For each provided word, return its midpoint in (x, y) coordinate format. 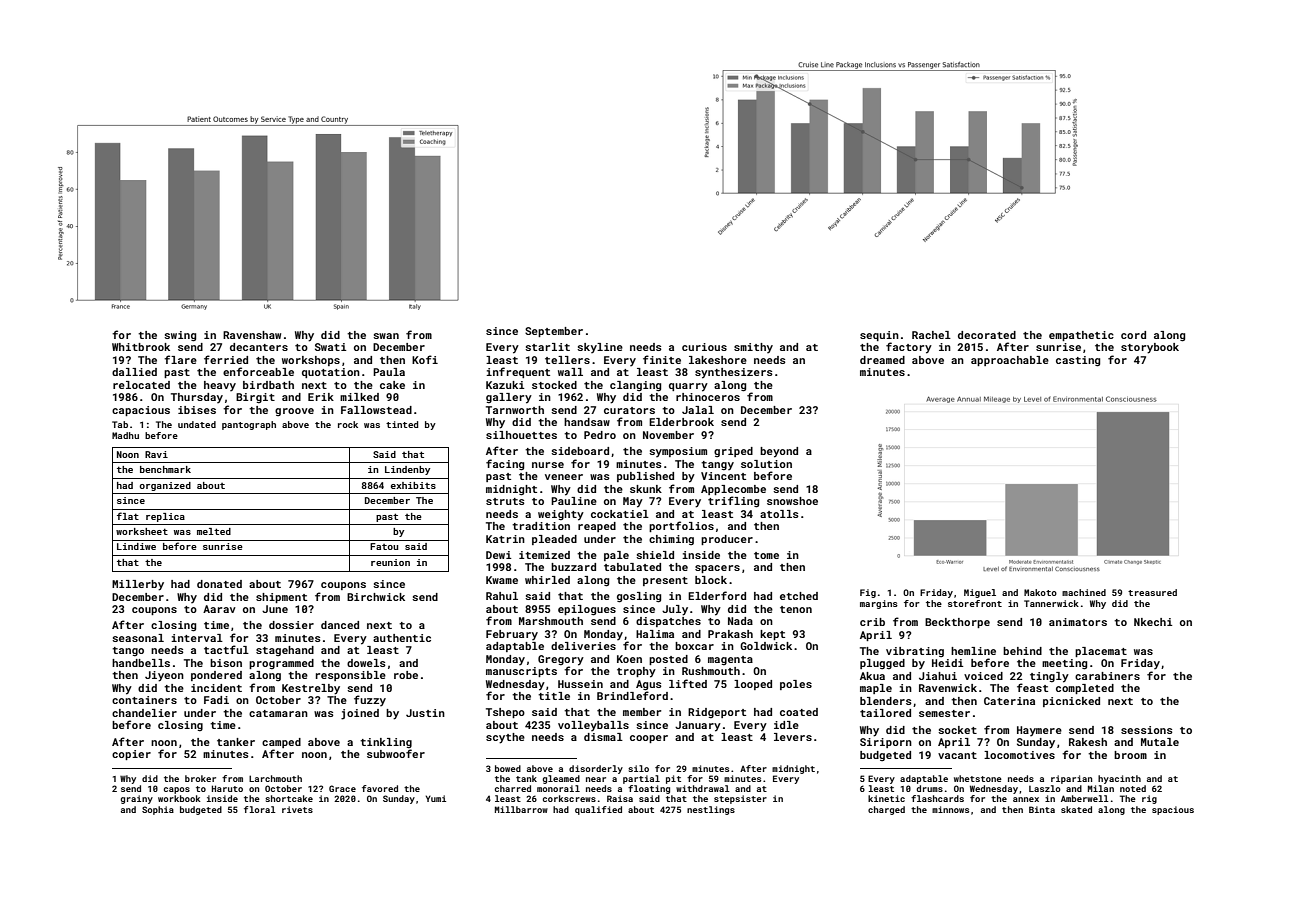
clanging (635, 386)
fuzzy (370, 700)
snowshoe (792, 501)
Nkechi (1153, 622)
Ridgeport (717, 713)
